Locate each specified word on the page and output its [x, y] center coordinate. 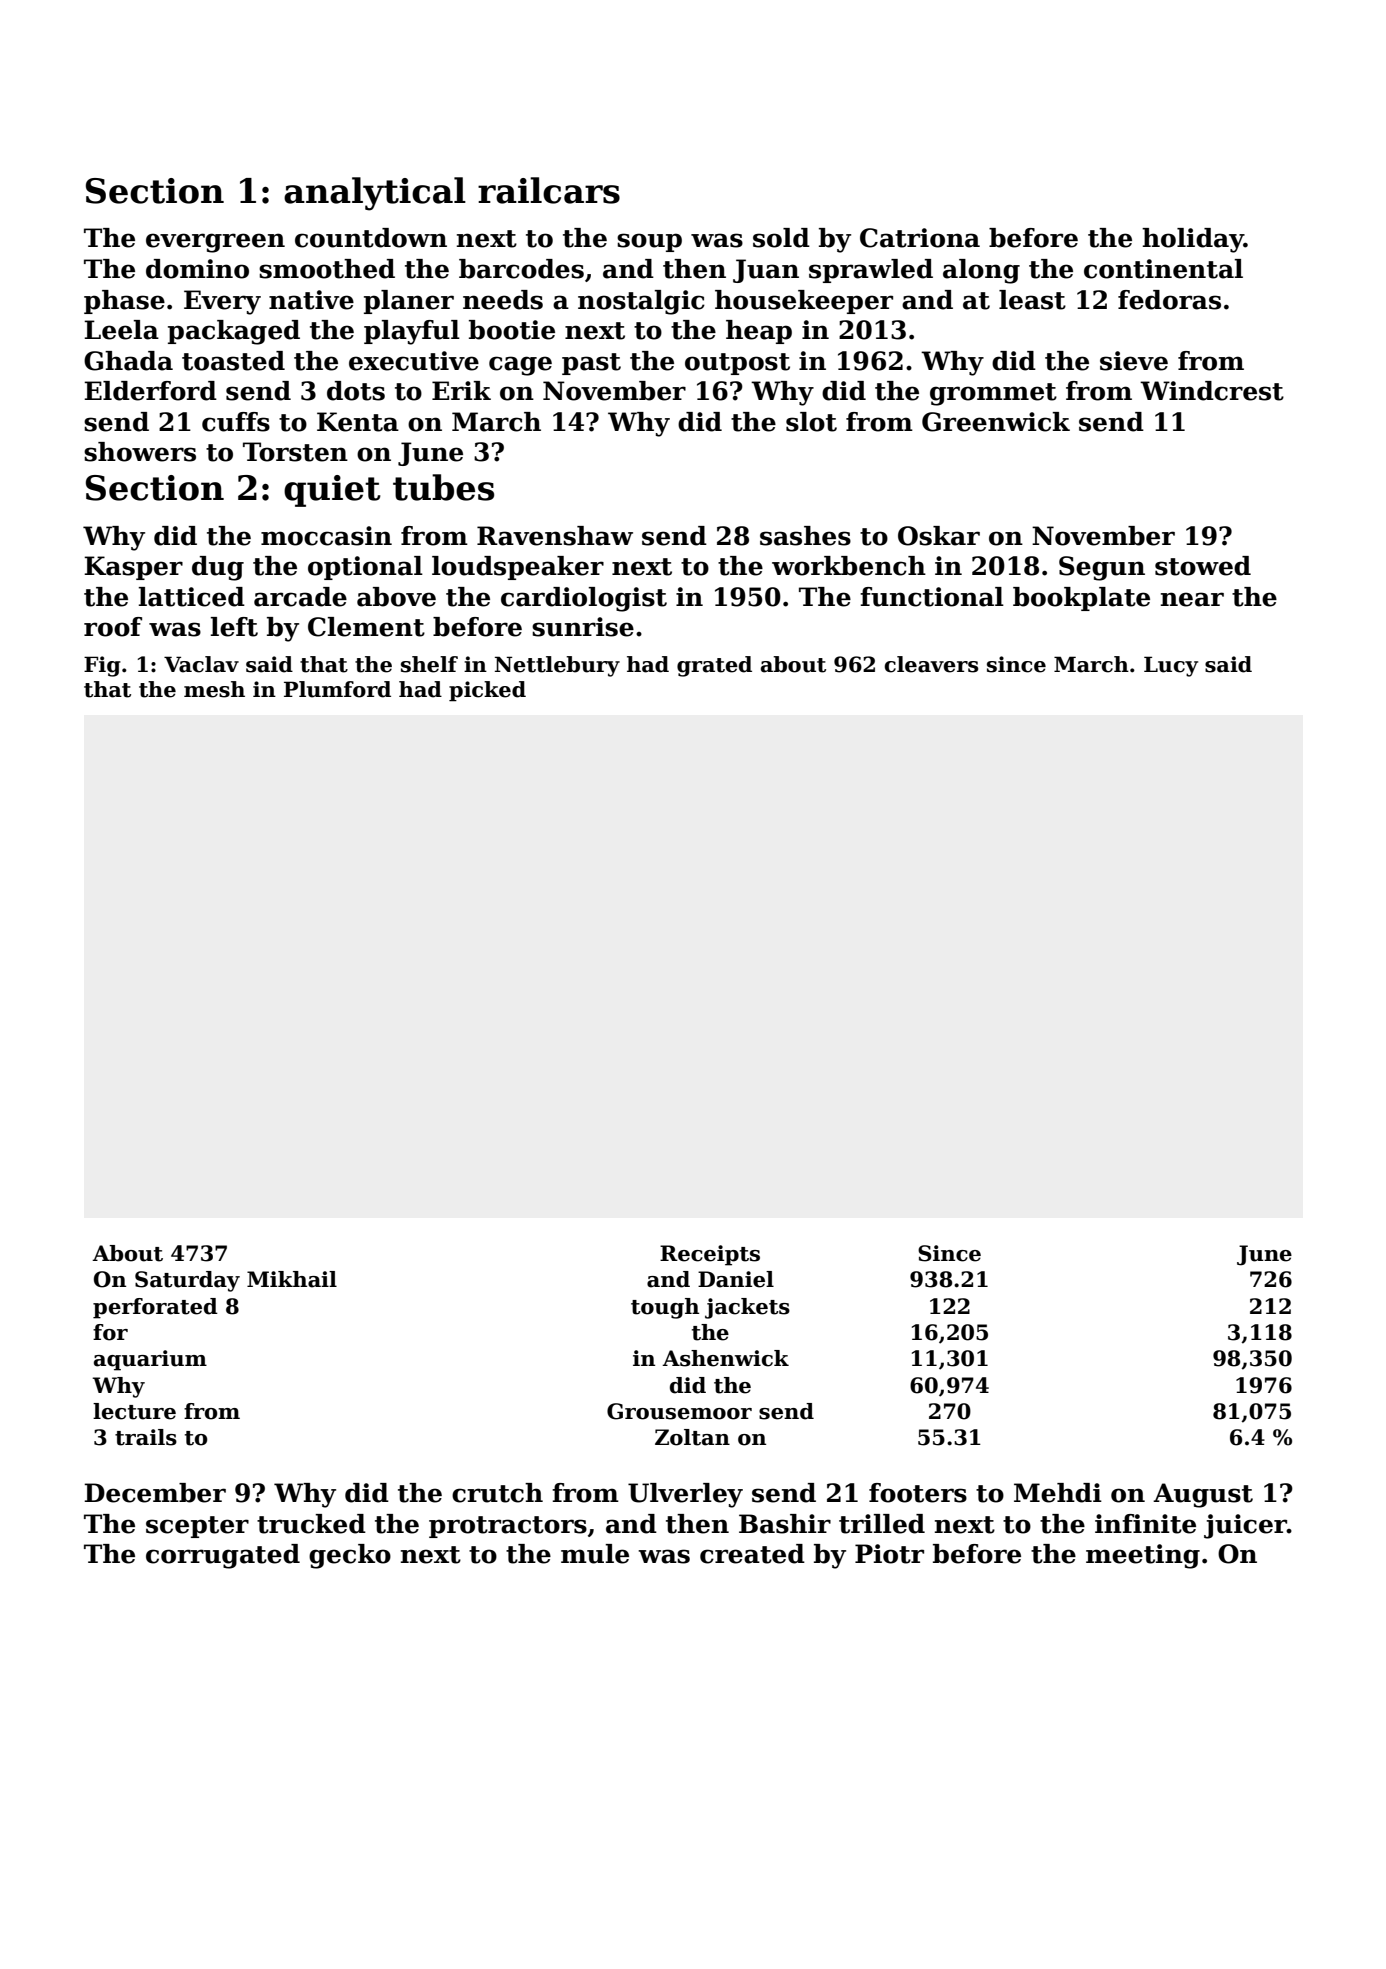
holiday [1193, 240]
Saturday [187, 1281]
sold [781, 238]
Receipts [710, 1255]
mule [595, 1554]
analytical [375, 194]
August [1203, 1495]
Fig [102, 666]
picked [487, 691]
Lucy [1171, 666]
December [155, 1493]
